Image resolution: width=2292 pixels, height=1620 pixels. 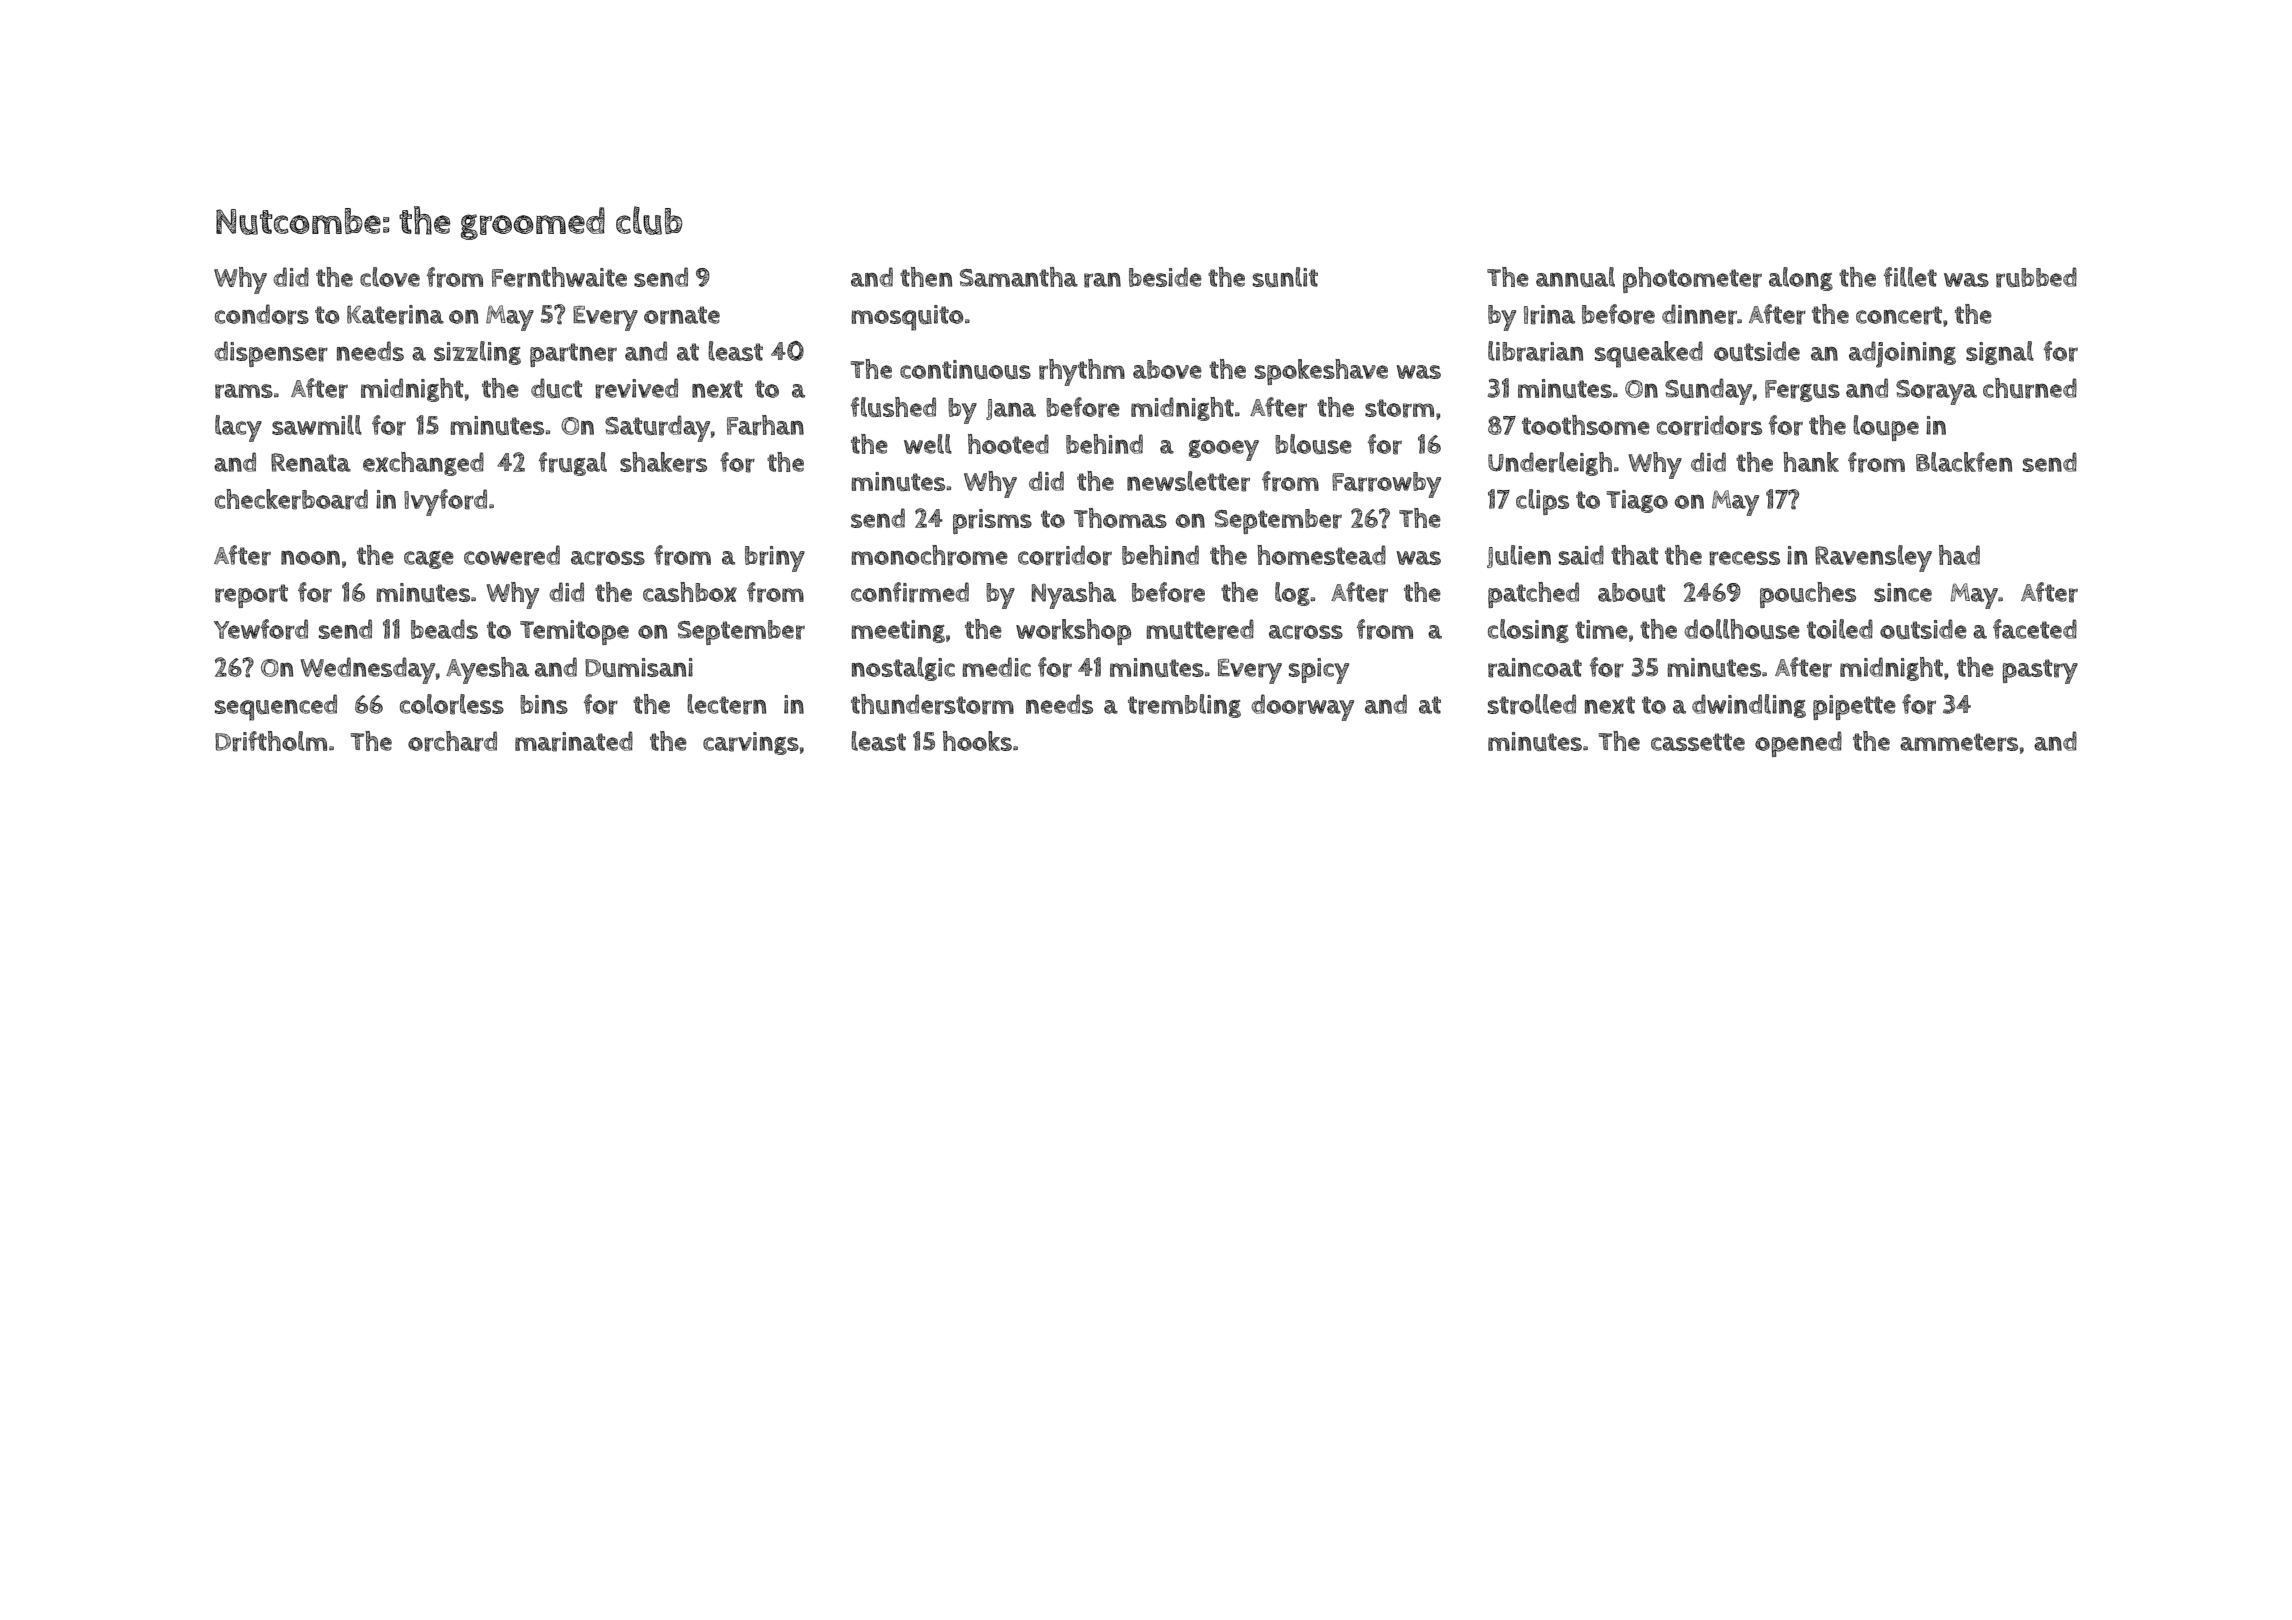 I want to click on report, so click(x=251, y=596).
